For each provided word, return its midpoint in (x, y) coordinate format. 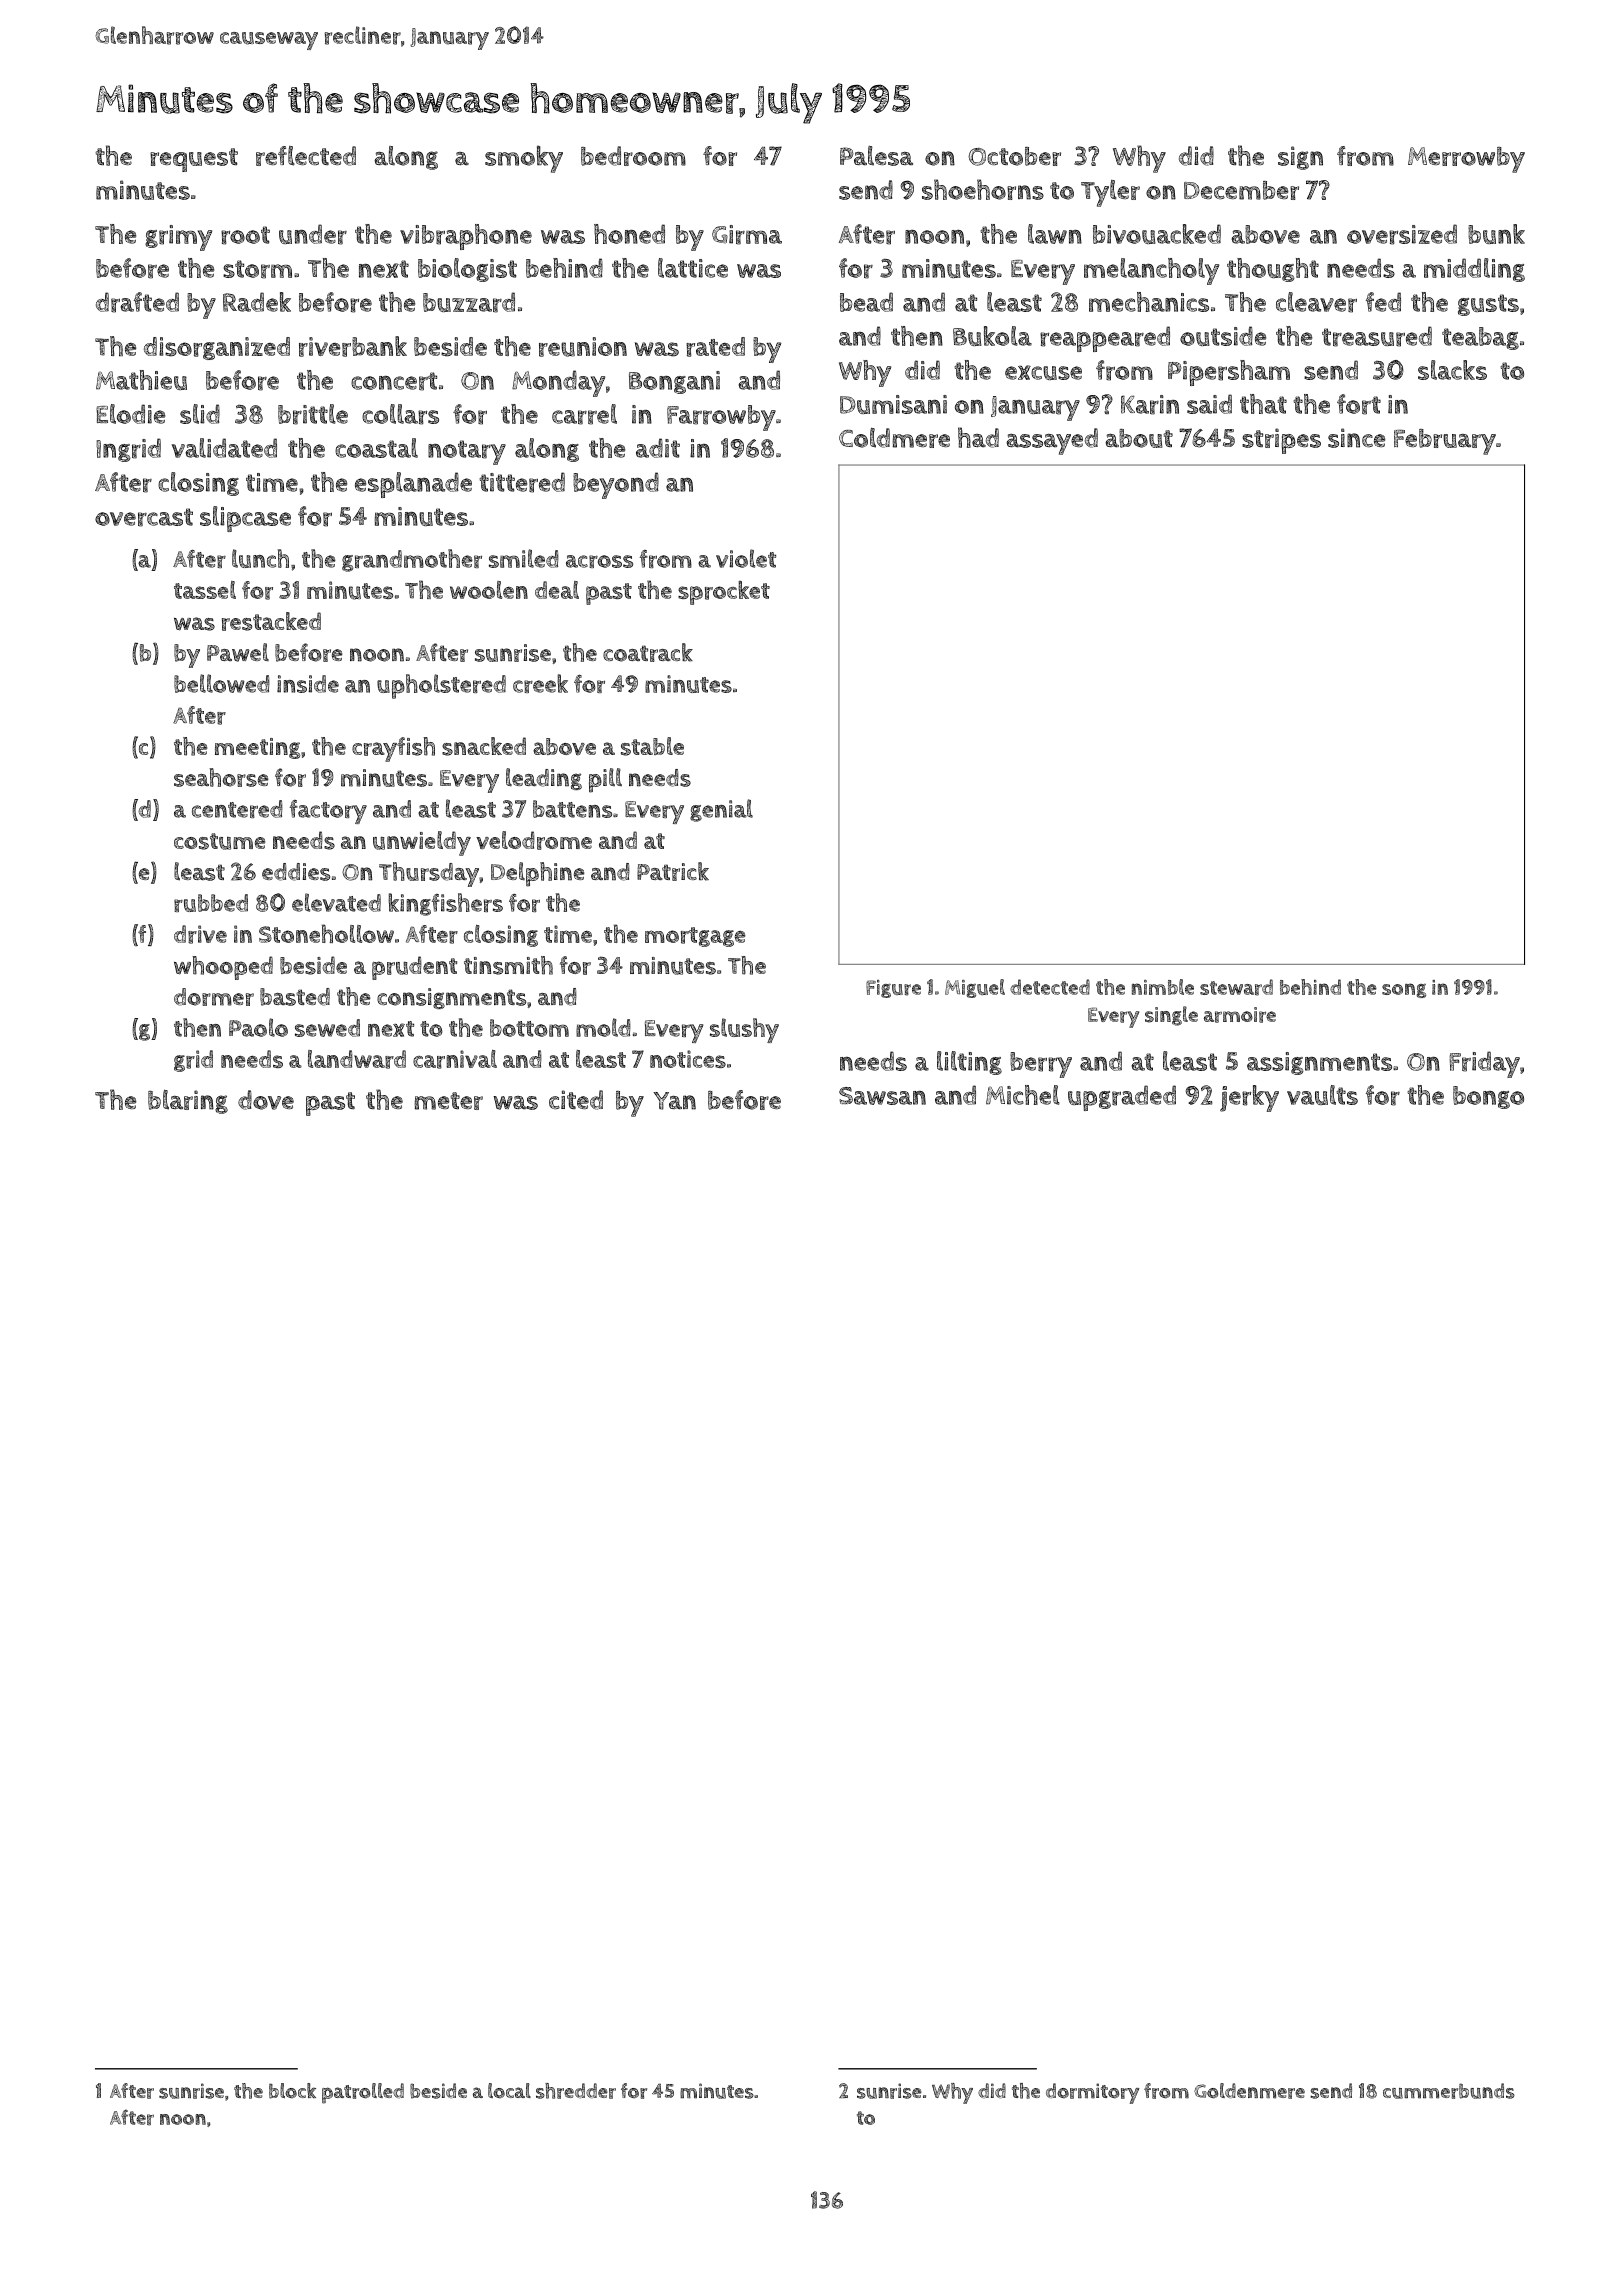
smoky (524, 159)
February (1445, 442)
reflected (306, 156)
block (292, 2091)
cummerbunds (1449, 2091)
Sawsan (882, 1096)
